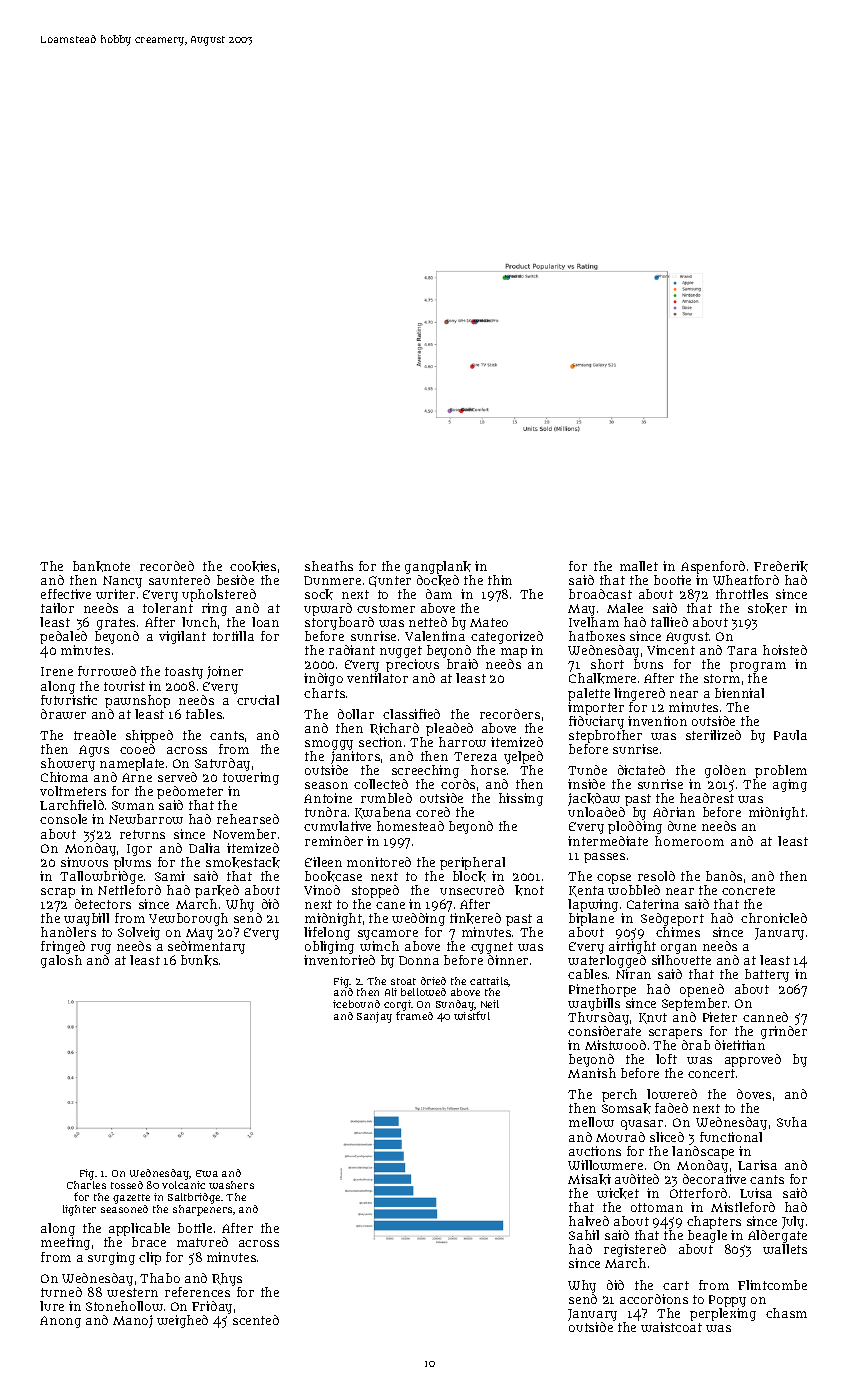  I want to click on peripheral, so click(472, 863).
